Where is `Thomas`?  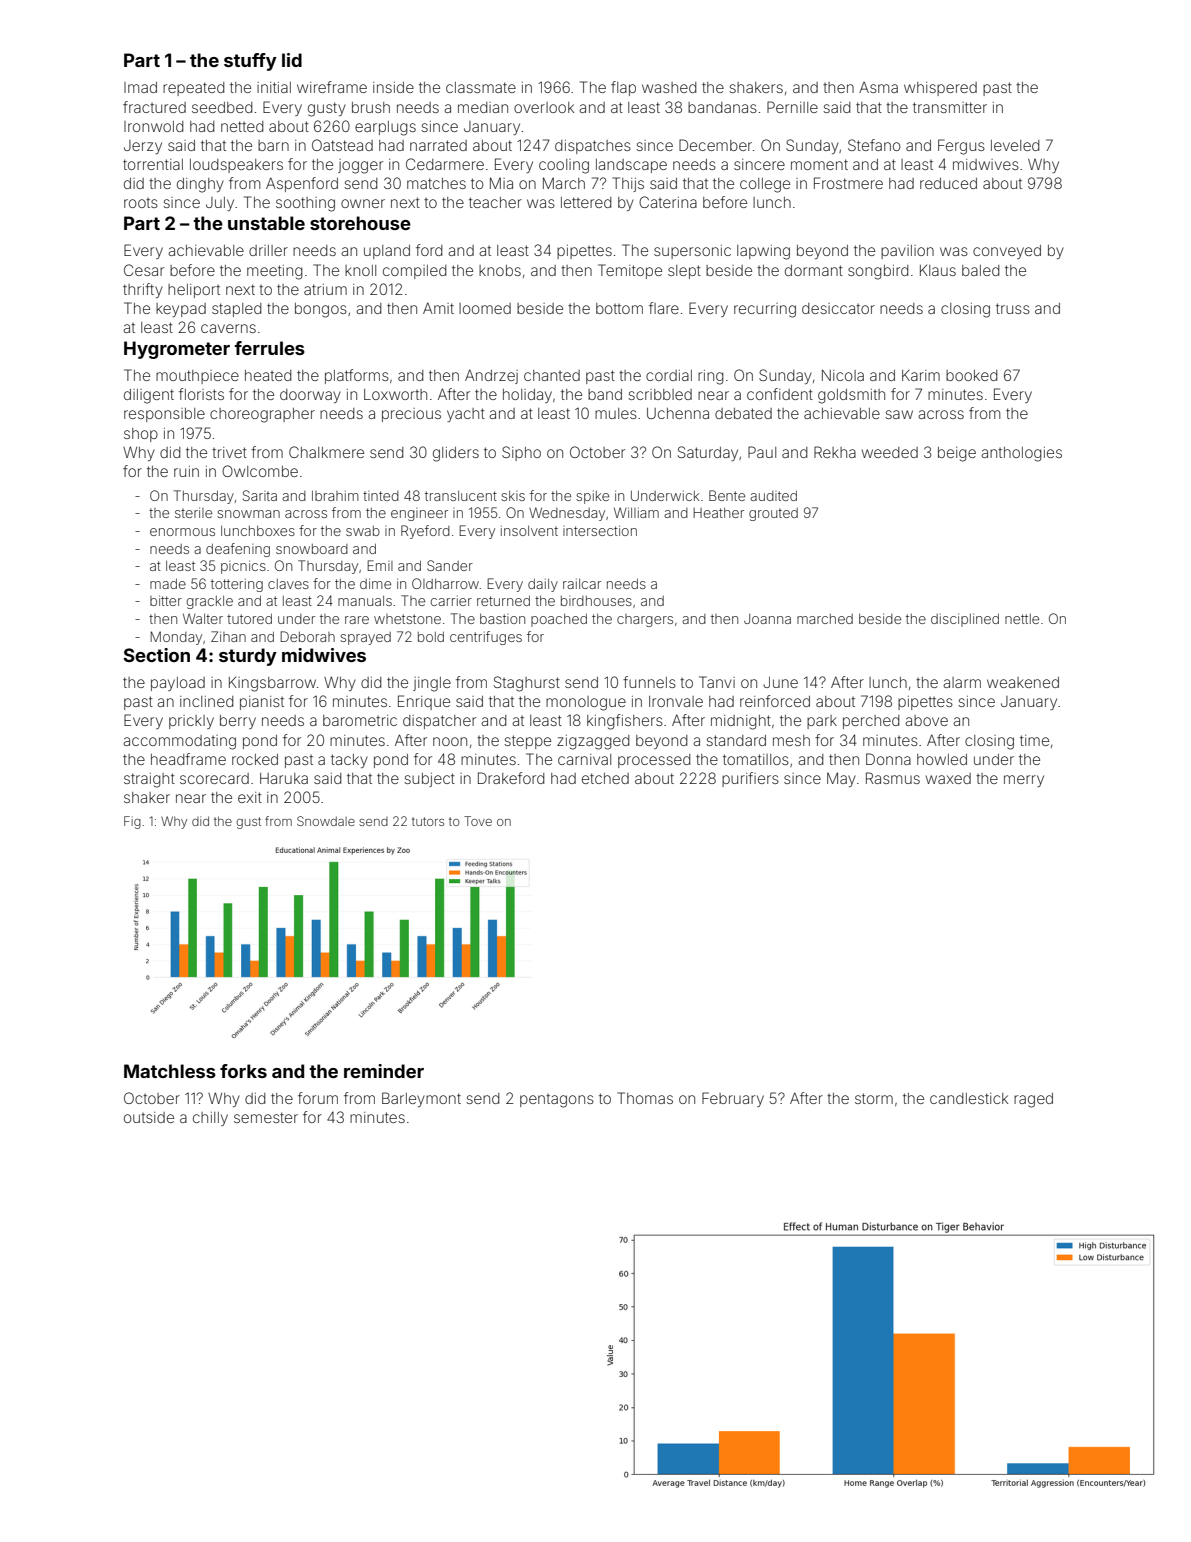 Thomas is located at coordinates (645, 1098).
